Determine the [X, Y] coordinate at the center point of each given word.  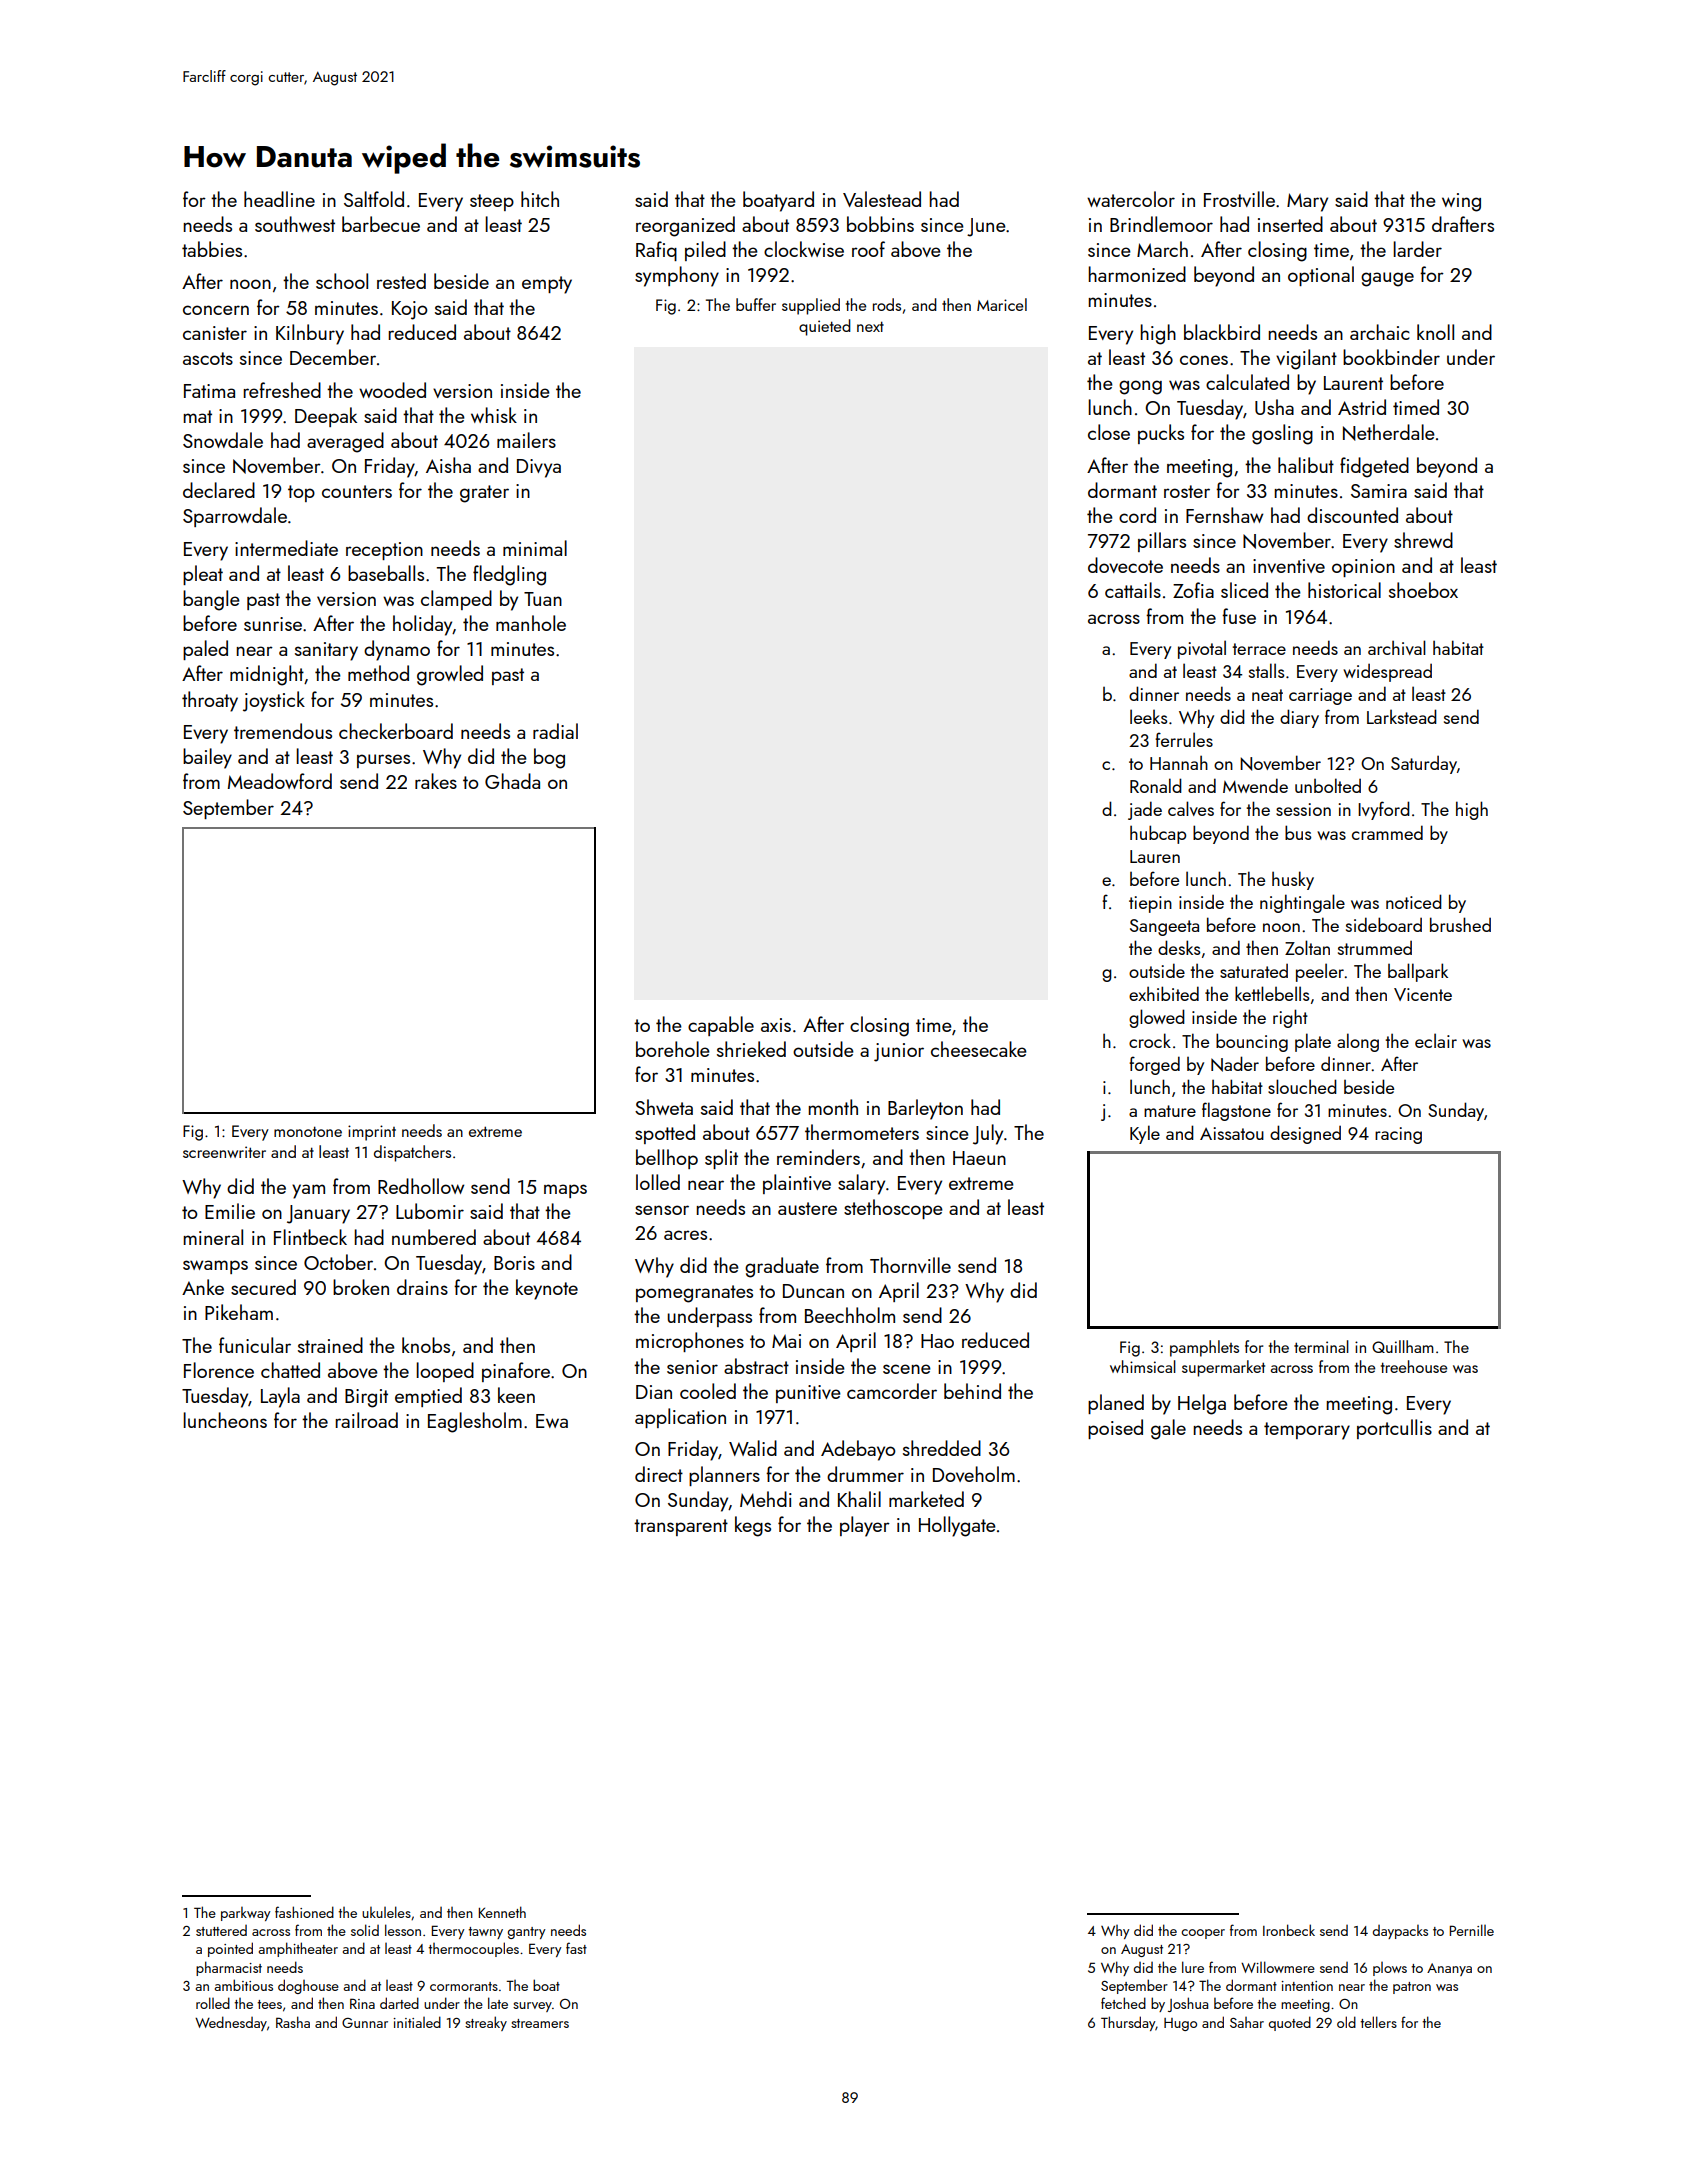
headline [279, 199]
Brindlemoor [1161, 224]
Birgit [366, 1398]
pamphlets [1204, 1348]
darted [399, 2003]
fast [576, 1948]
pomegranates [694, 1294]
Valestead [882, 199]
